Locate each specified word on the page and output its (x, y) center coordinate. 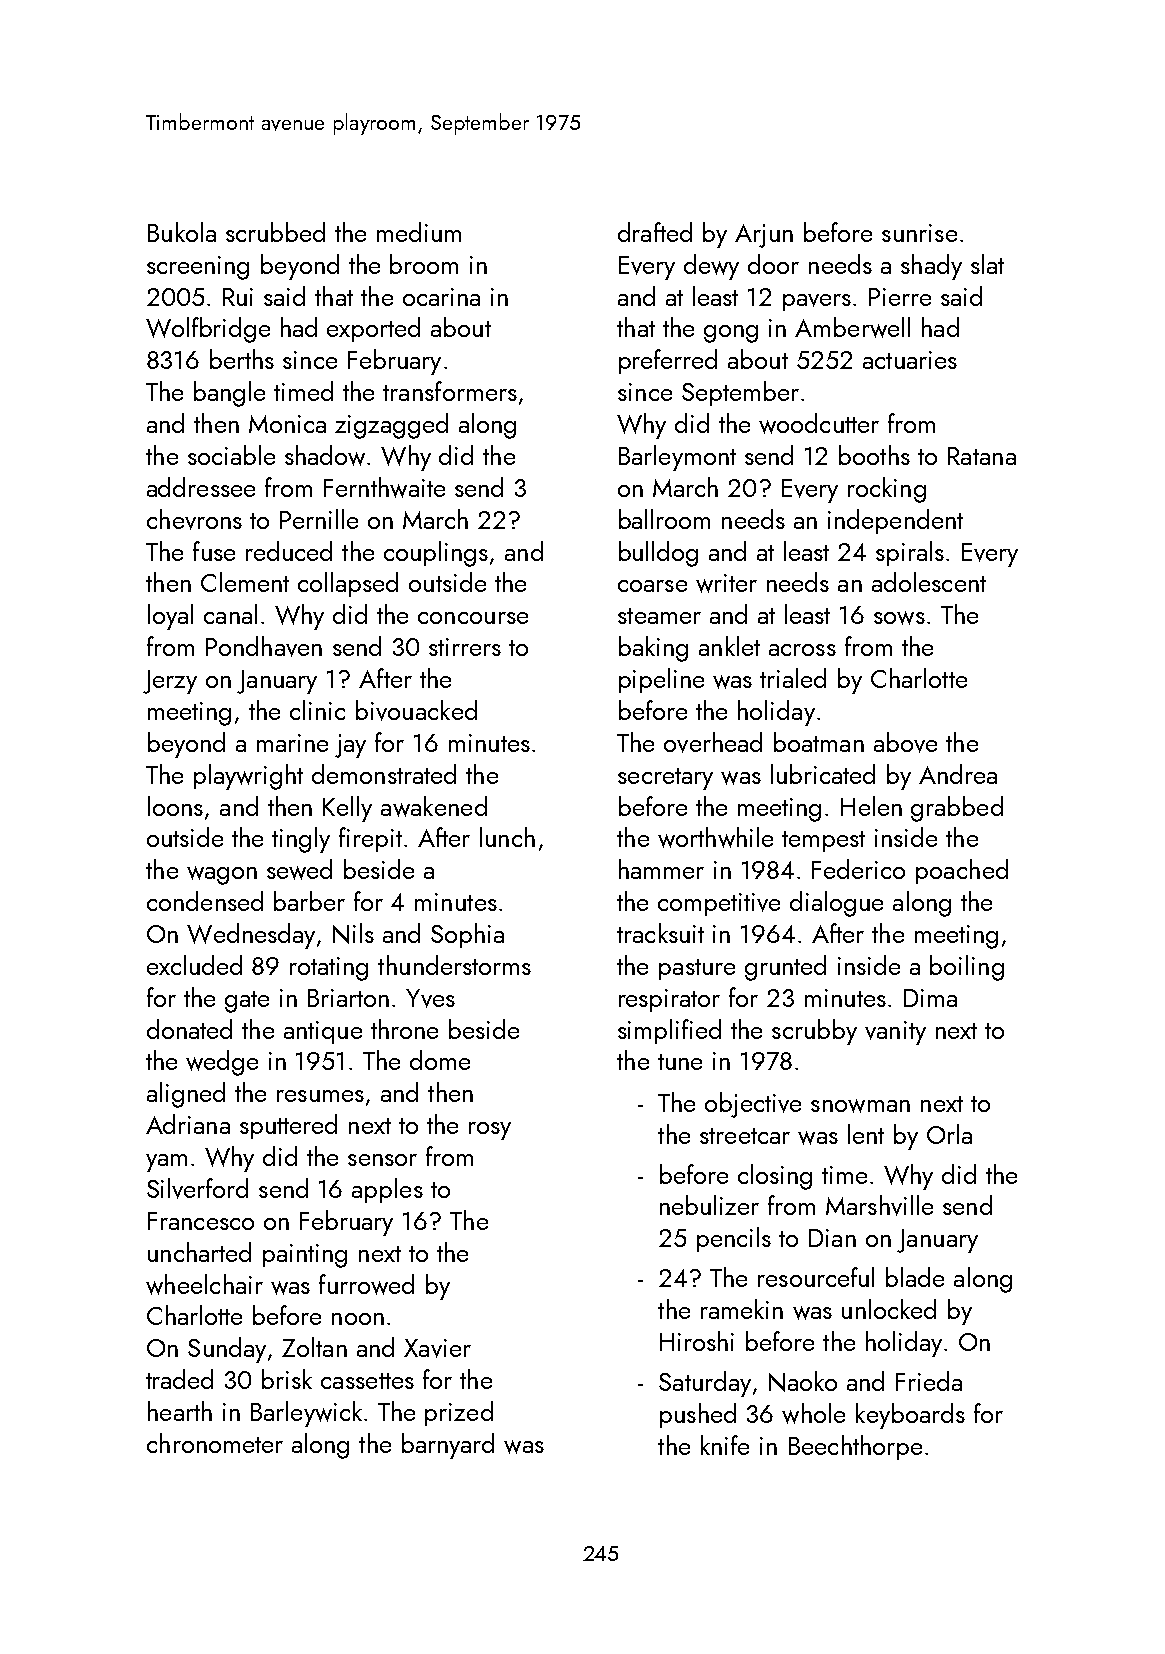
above (905, 742)
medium (419, 232)
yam (166, 1163)
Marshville (879, 1205)
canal (230, 614)
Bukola (182, 232)
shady (931, 267)
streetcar (745, 1136)
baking (653, 649)
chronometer (215, 1443)
